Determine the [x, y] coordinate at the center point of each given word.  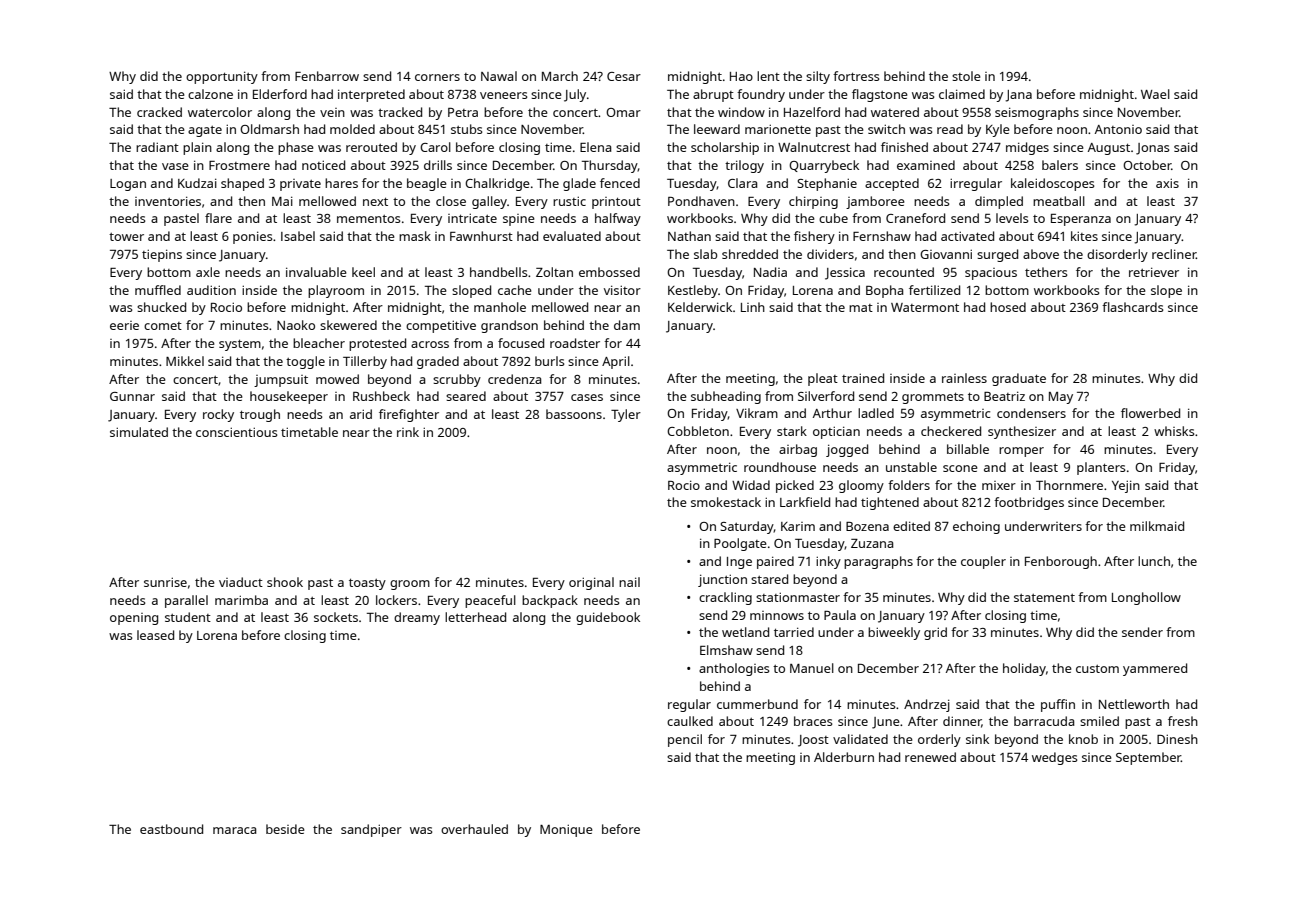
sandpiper [371, 830]
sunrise [165, 582]
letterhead [475, 617]
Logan [128, 185]
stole [966, 76]
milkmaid [1157, 526]
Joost [813, 741]
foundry [761, 95]
